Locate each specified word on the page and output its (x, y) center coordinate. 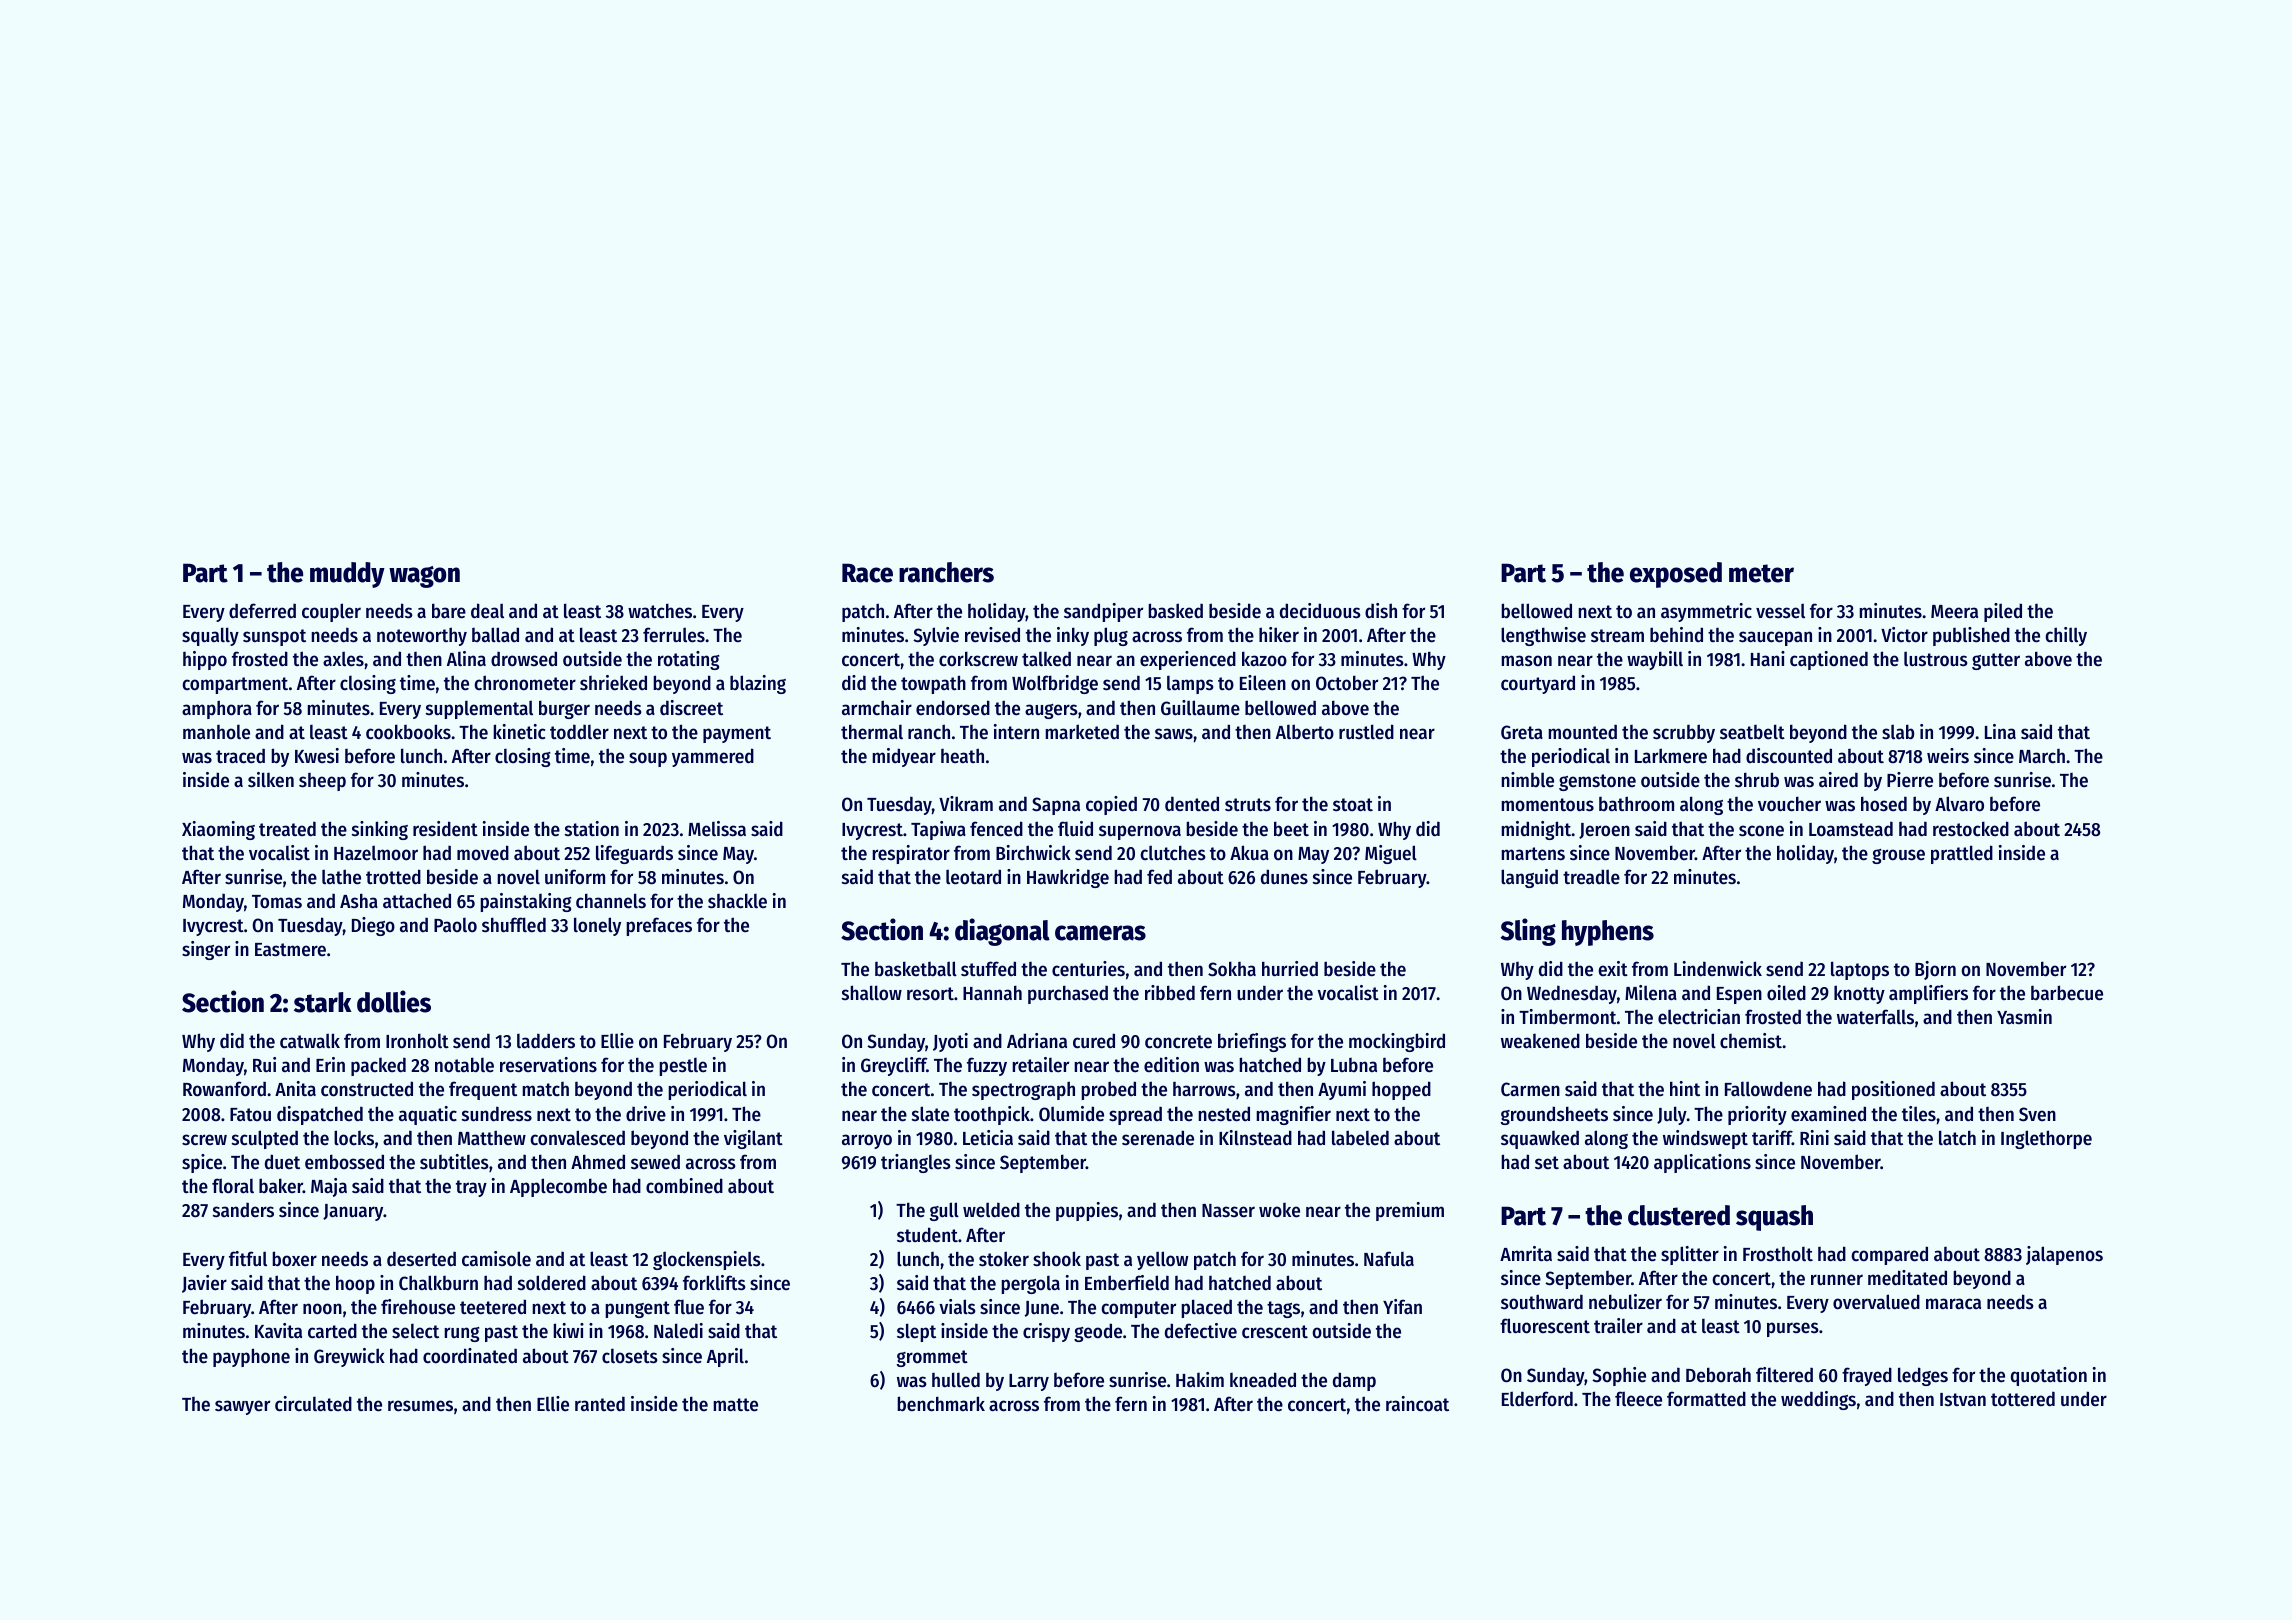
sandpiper (1103, 612)
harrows (1204, 1089)
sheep (322, 782)
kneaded (1263, 1380)
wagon (424, 577)
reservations (548, 1065)
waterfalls (1875, 1016)
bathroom (1636, 804)
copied (1111, 805)
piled (2003, 612)
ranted (600, 1403)
